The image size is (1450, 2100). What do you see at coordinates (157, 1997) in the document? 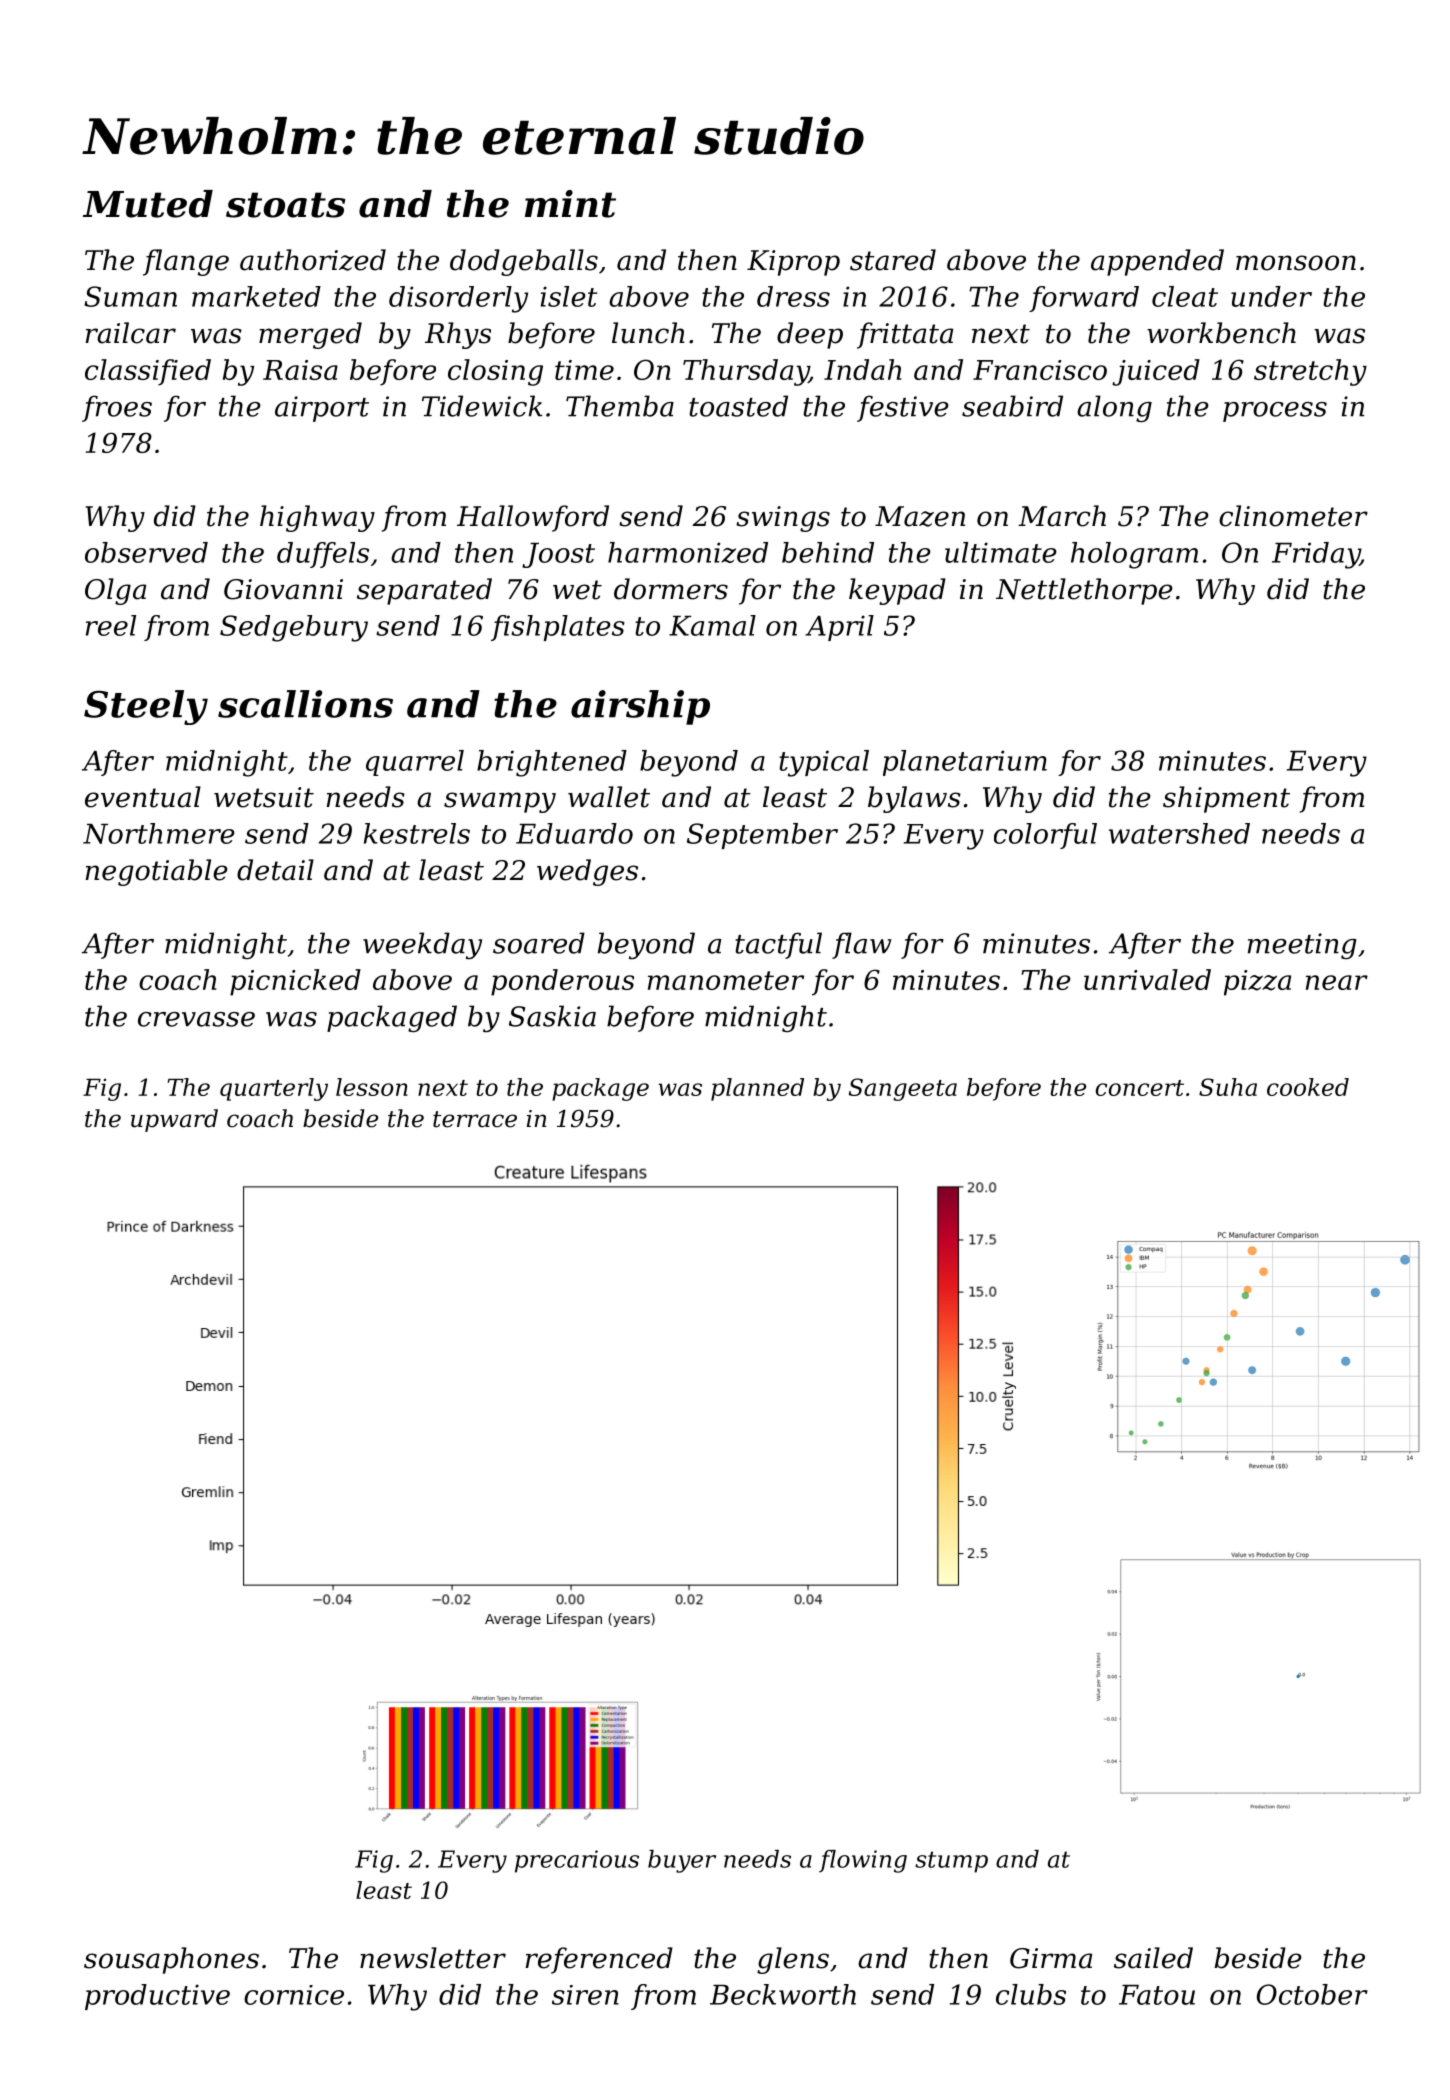
I see `productive` at bounding box center [157, 1997].
